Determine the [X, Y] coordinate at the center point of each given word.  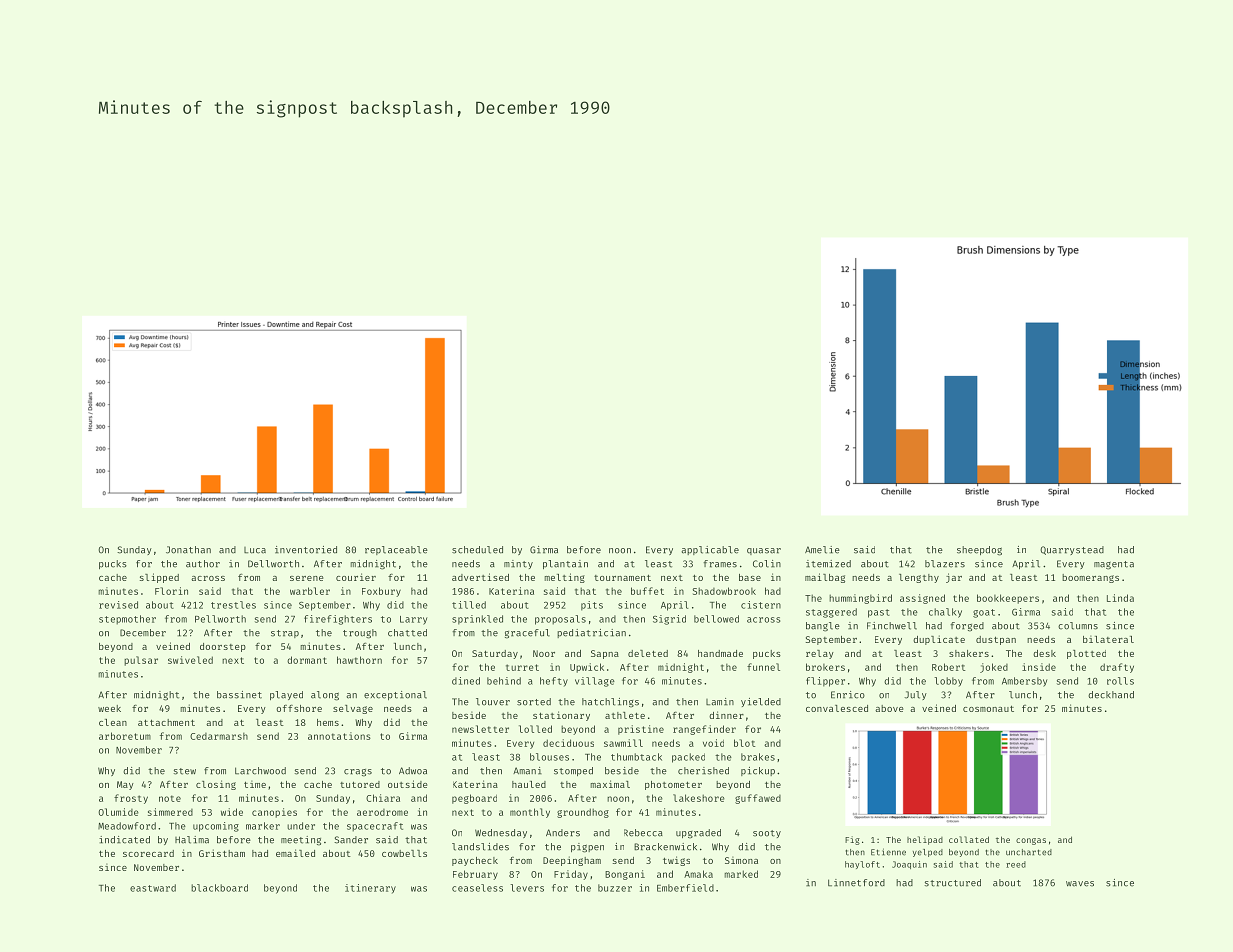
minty [518, 564]
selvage [353, 709]
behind [504, 681]
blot [745, 743]
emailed [295, 853]
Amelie [822, 550]
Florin [171, 591]
